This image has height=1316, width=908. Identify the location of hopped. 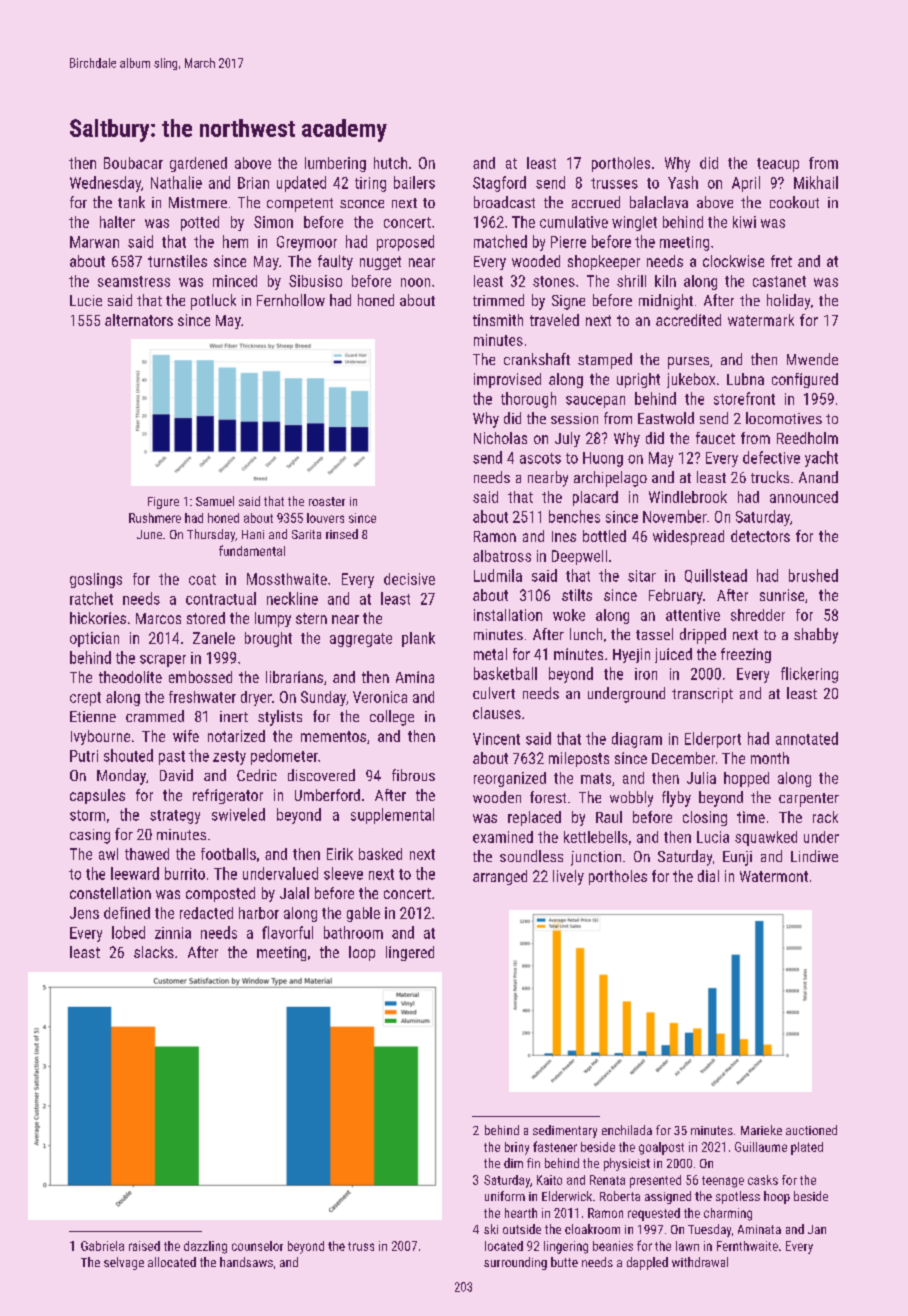
(746, 779).
